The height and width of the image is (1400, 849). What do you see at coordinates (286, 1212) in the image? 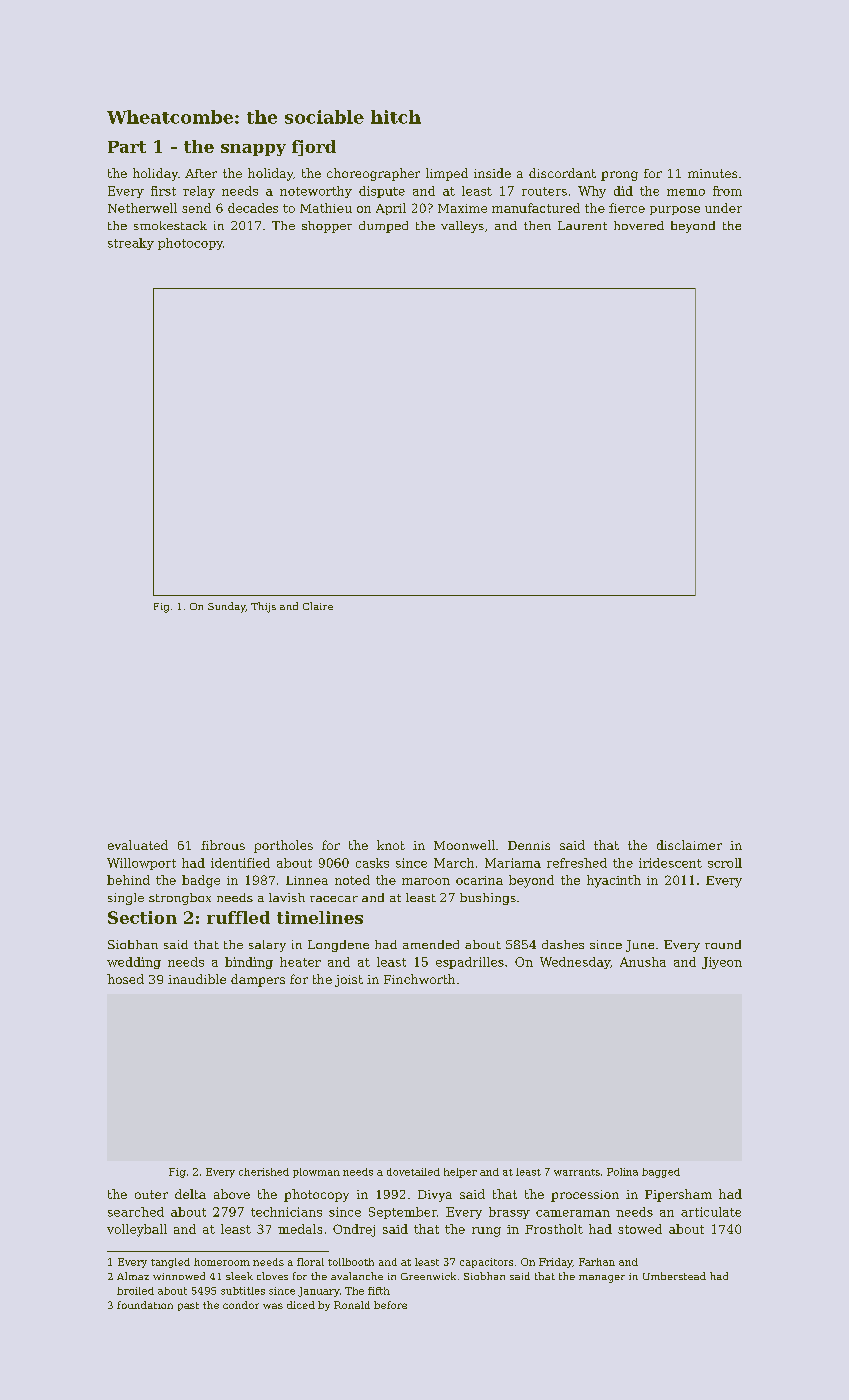
I see `technicians` at bounding box center [286, 1212].
